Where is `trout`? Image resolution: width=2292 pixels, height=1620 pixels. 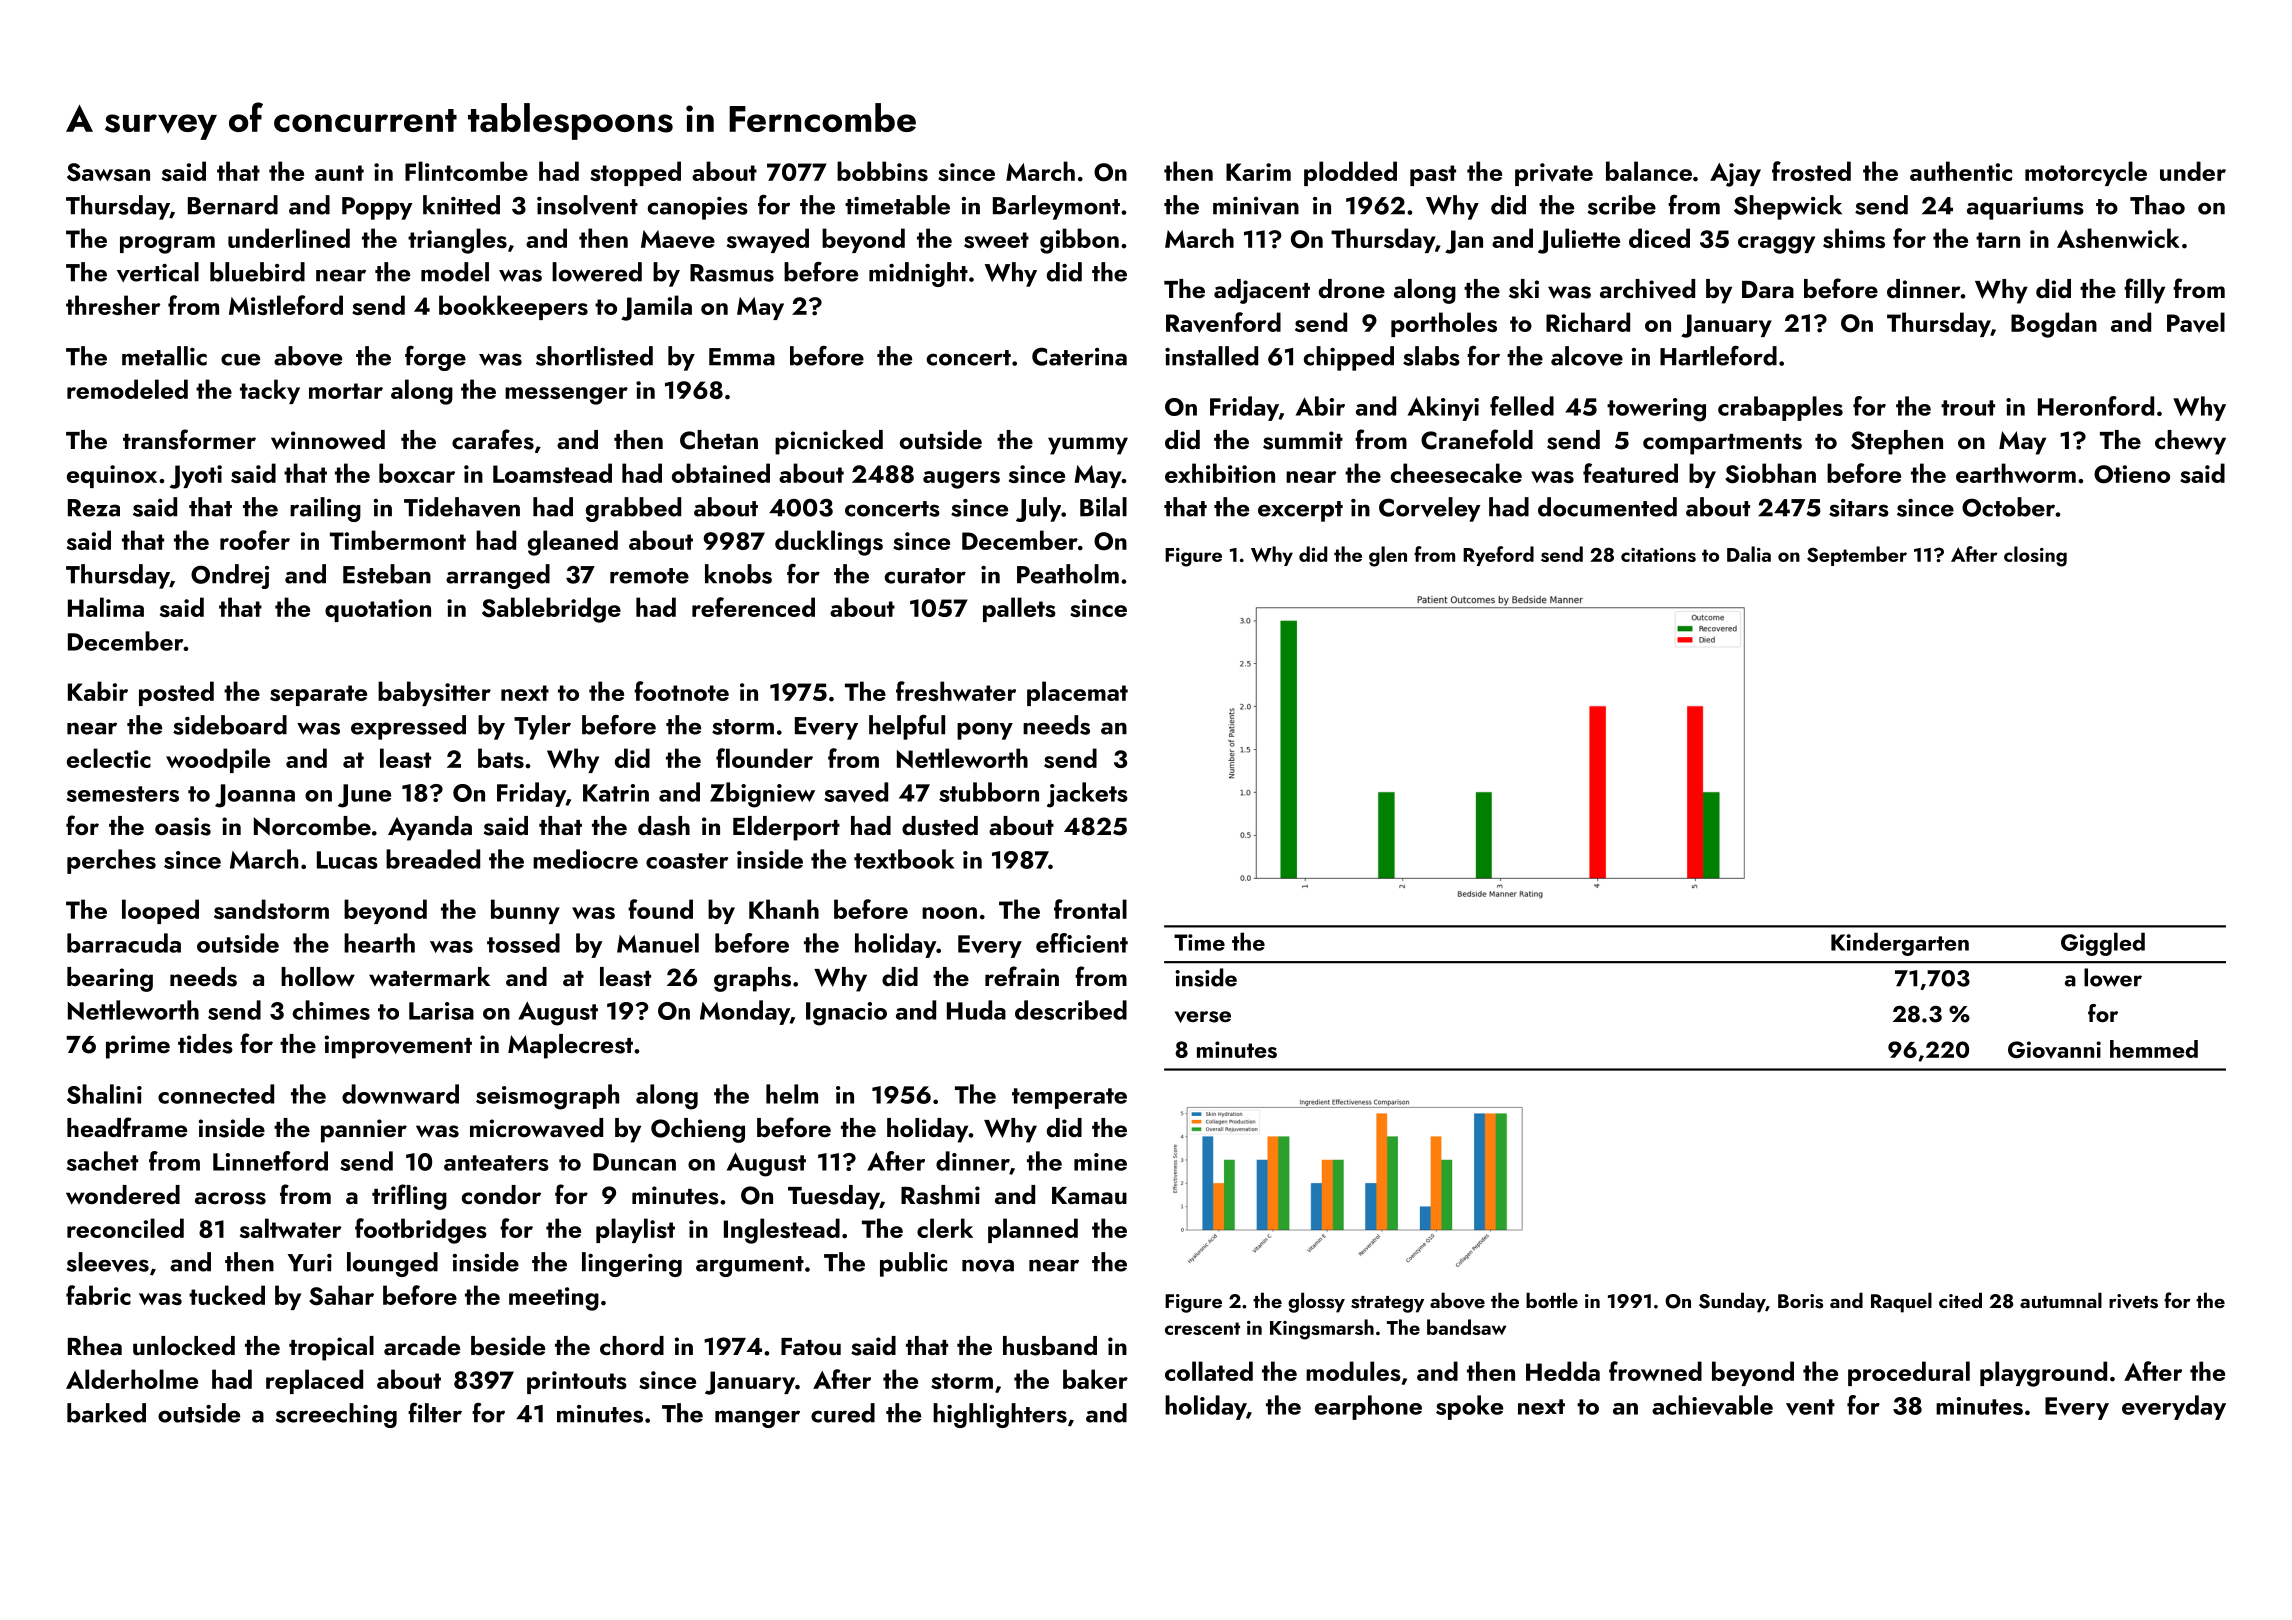 trout is located at coordinates (1968, 408).
